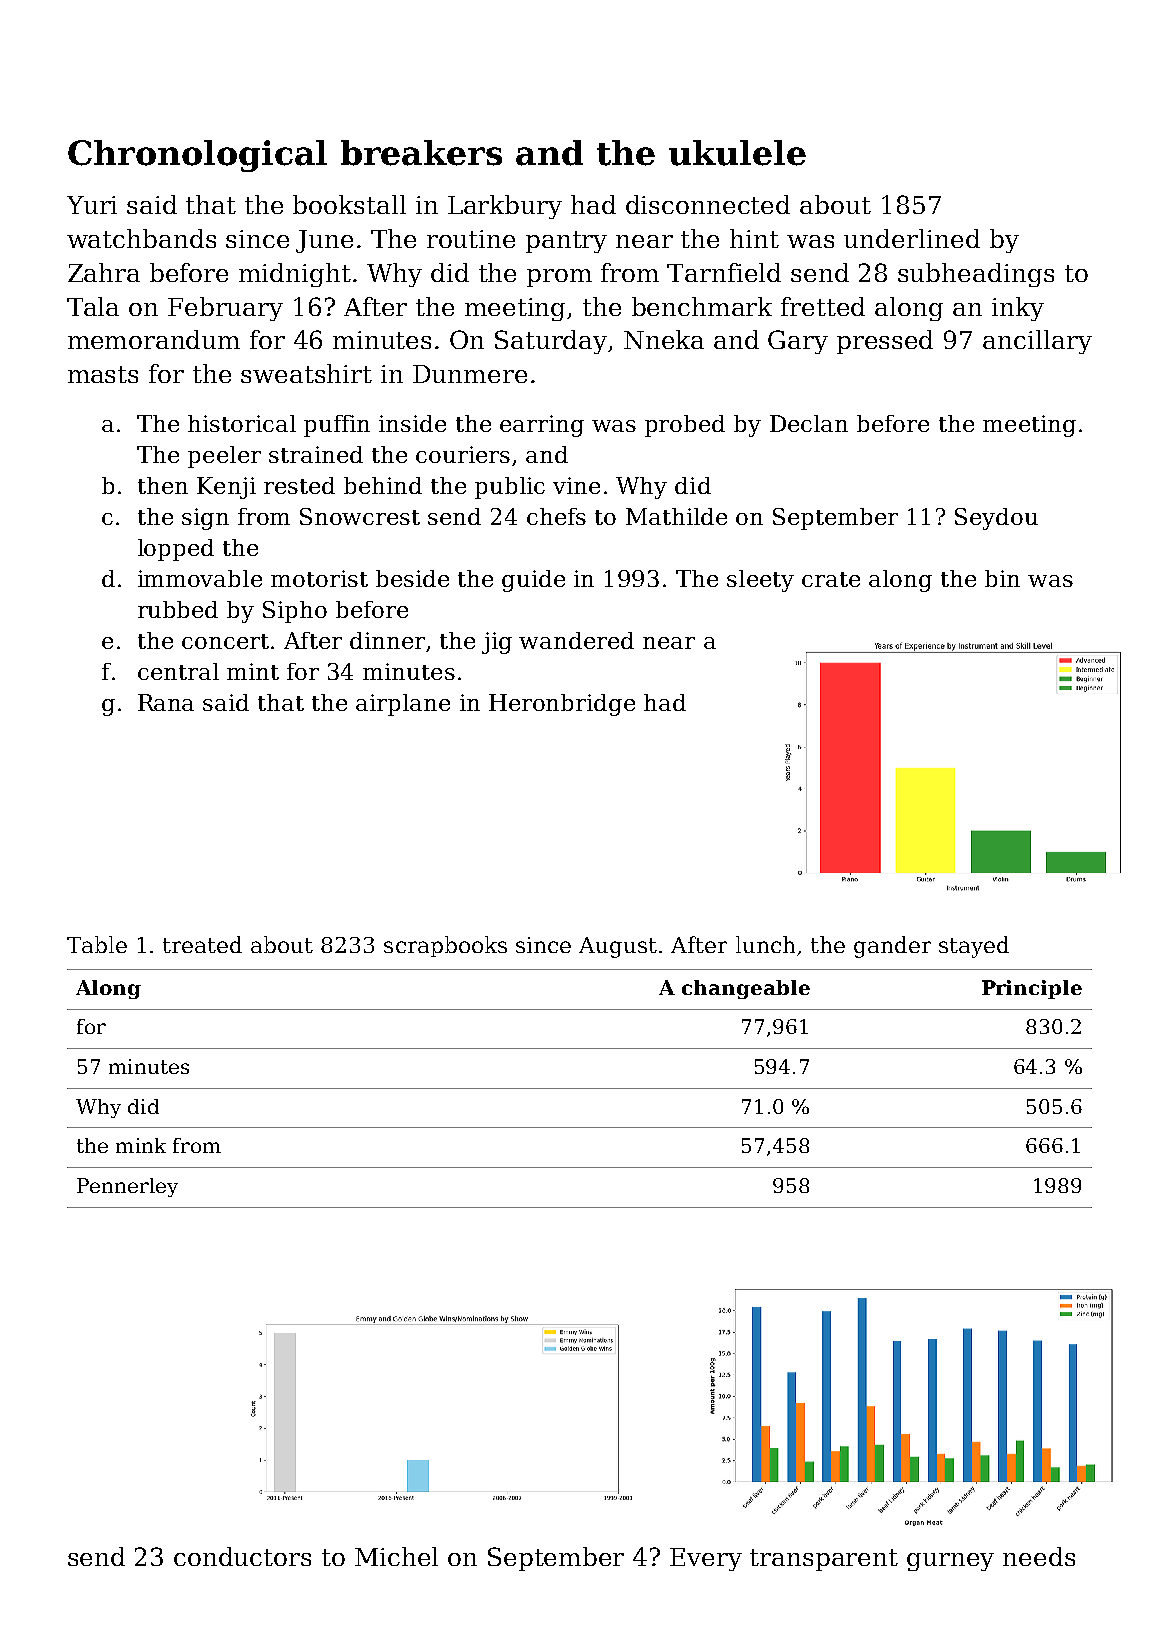  I want to click on Principle, so click(1032, 989).
